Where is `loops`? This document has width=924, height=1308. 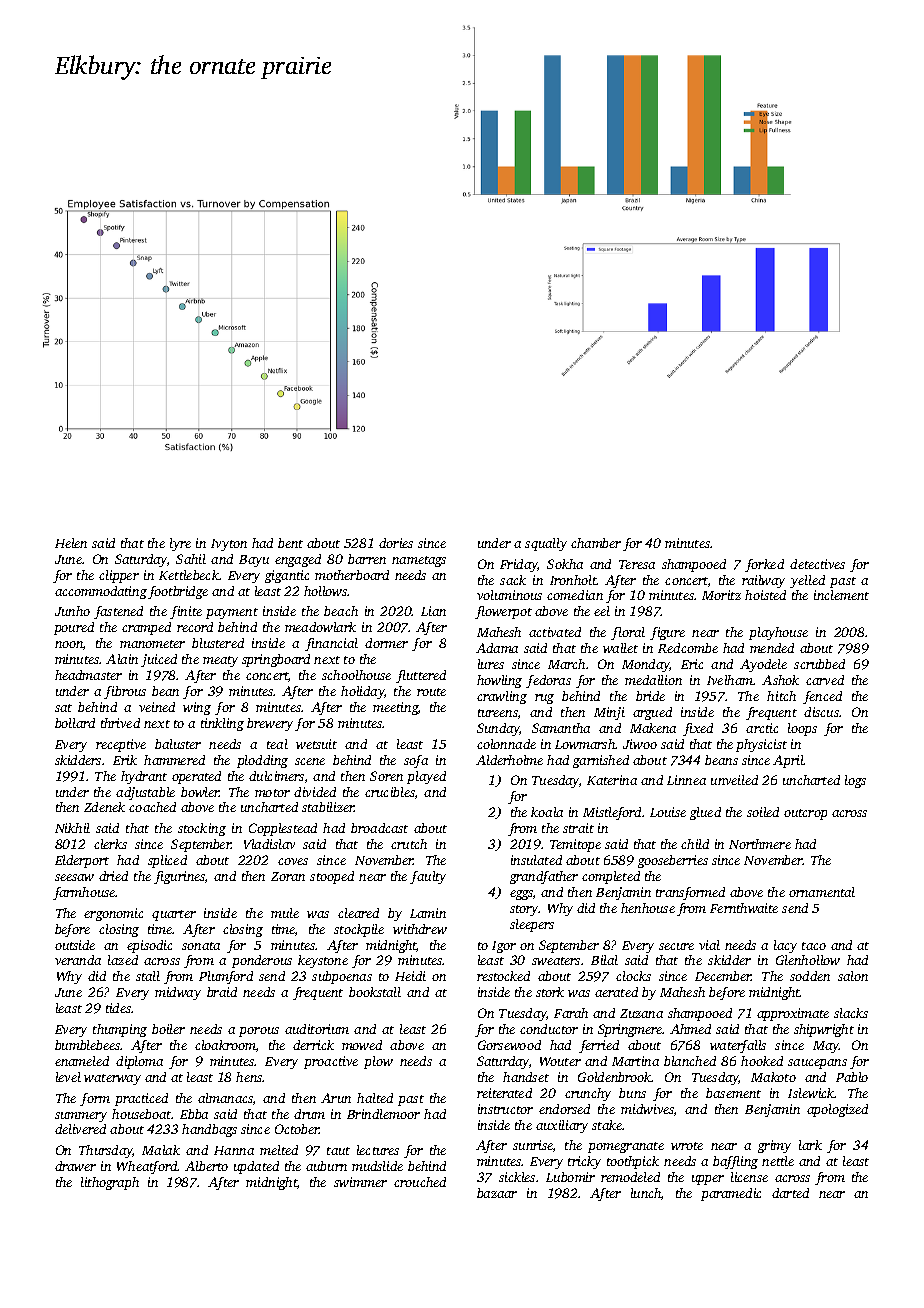 loops is located at coordinates (802, 729).
